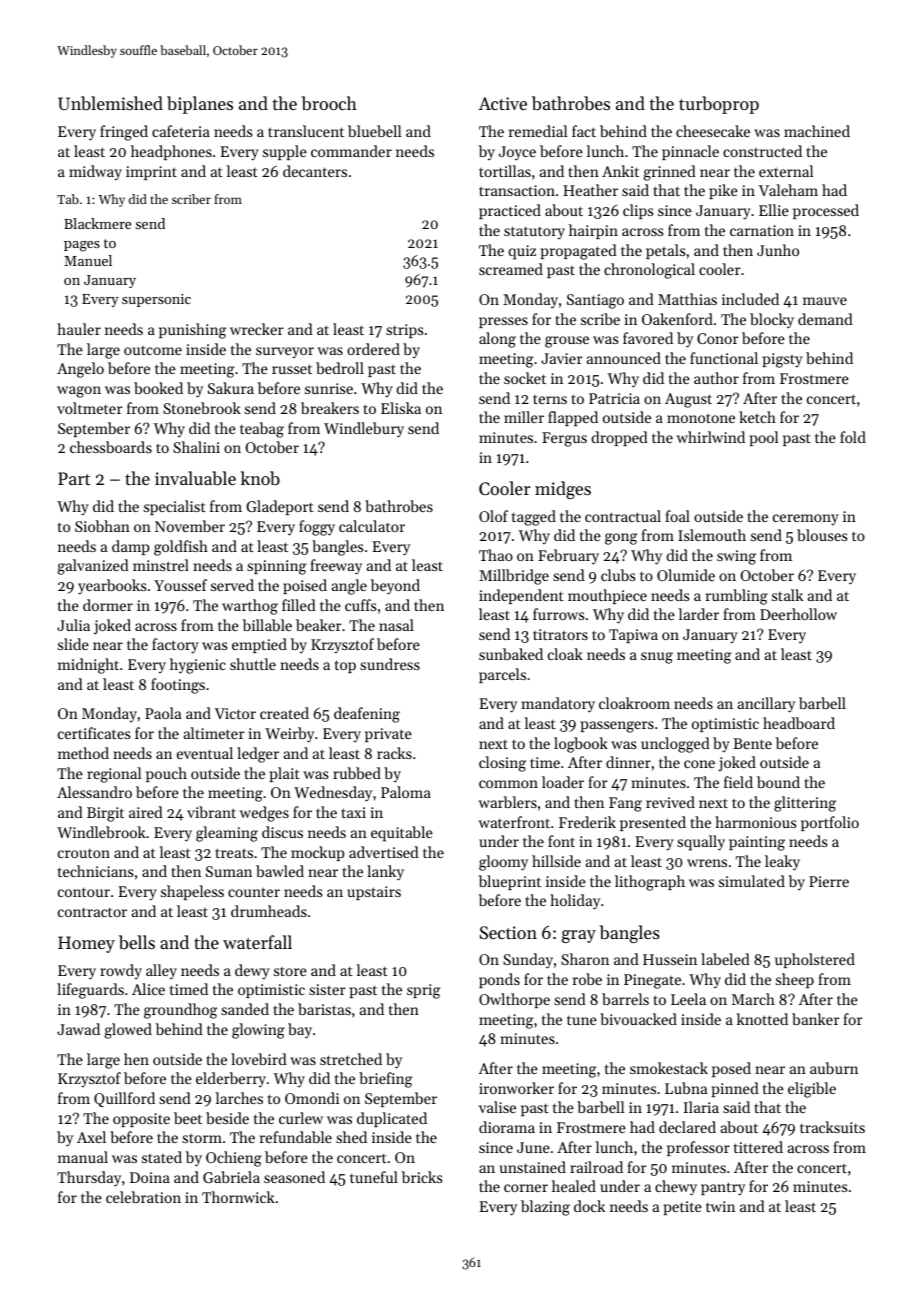  Describe the element at coordinates (822, 535) in the screenshot. I see `blouses` at that location.
